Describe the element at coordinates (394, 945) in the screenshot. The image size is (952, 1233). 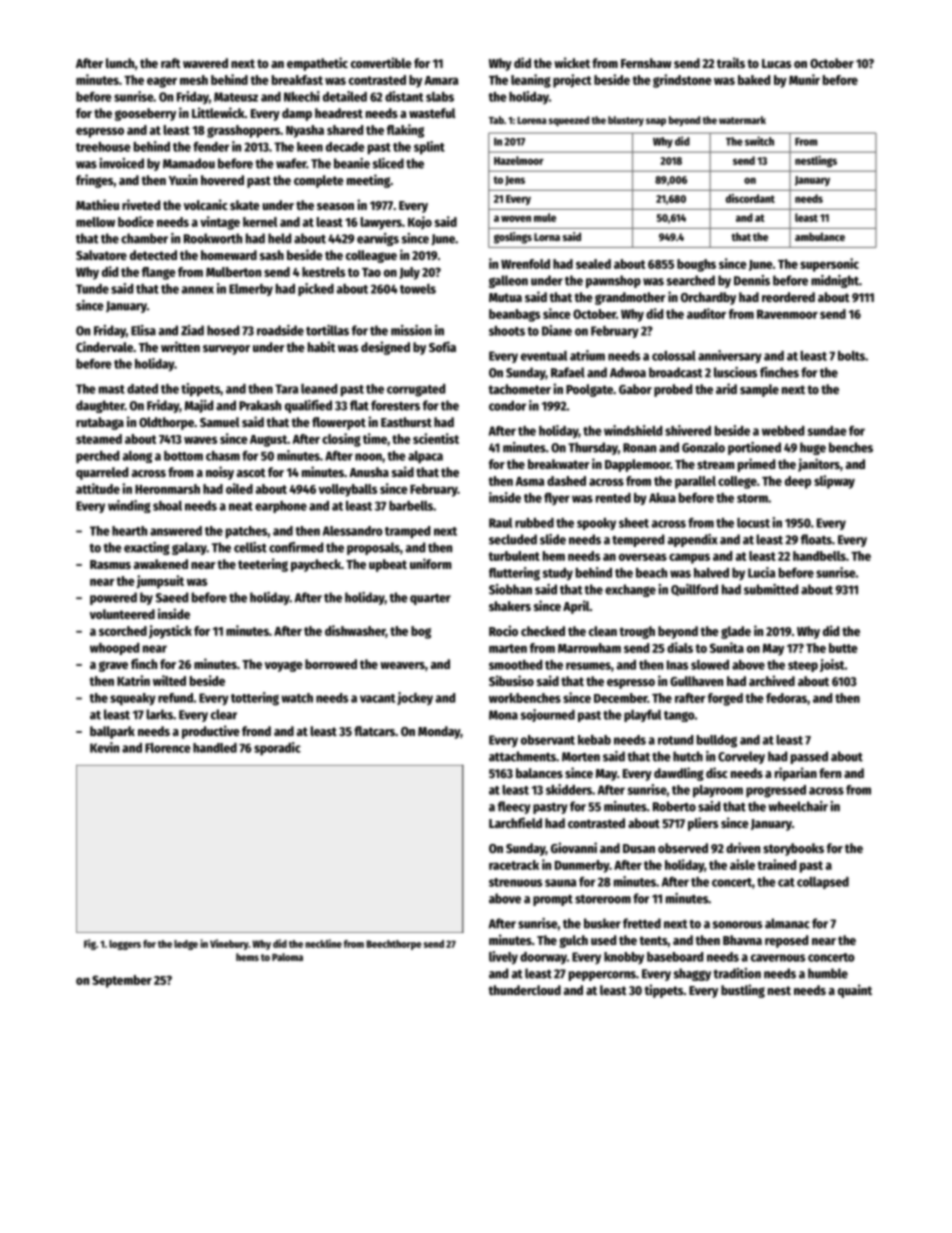
I see `Beechthorpe` at that location.
